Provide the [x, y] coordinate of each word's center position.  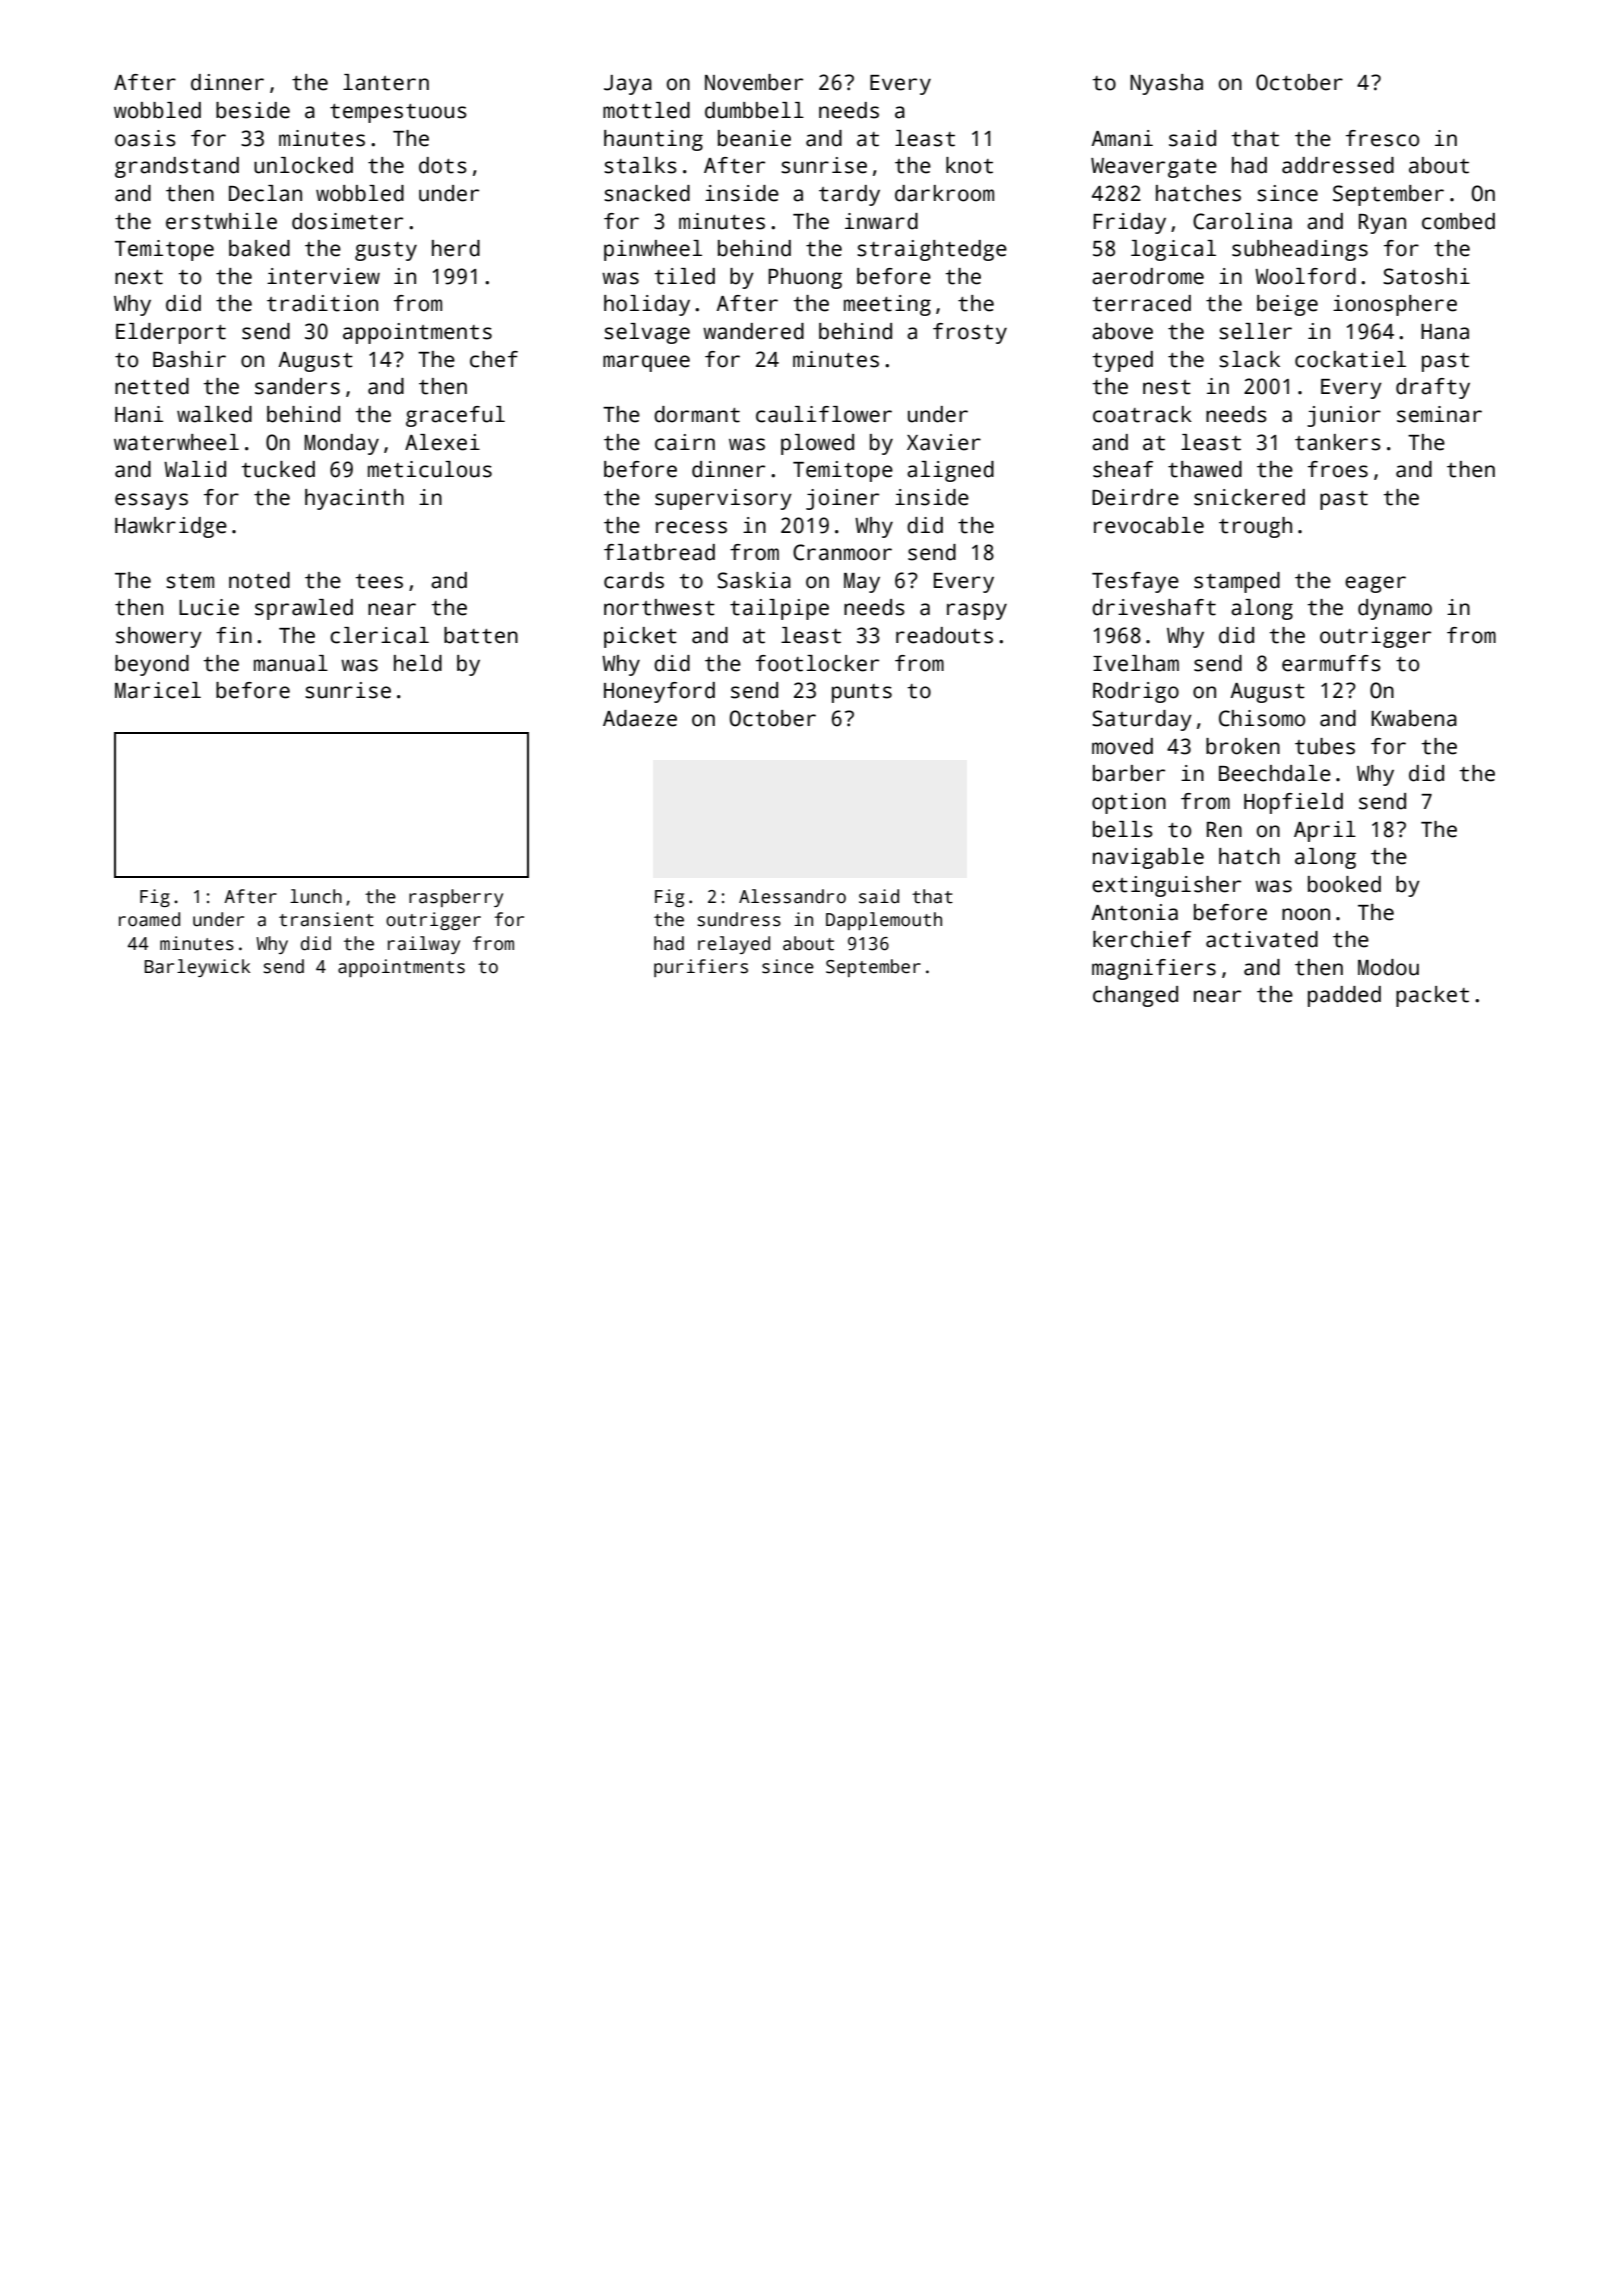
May [862, 583]
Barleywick [197, 968]
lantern [386, 82]
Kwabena [1414, 718]
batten [481, 635]
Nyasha [1166, 84]
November [754, 82]
